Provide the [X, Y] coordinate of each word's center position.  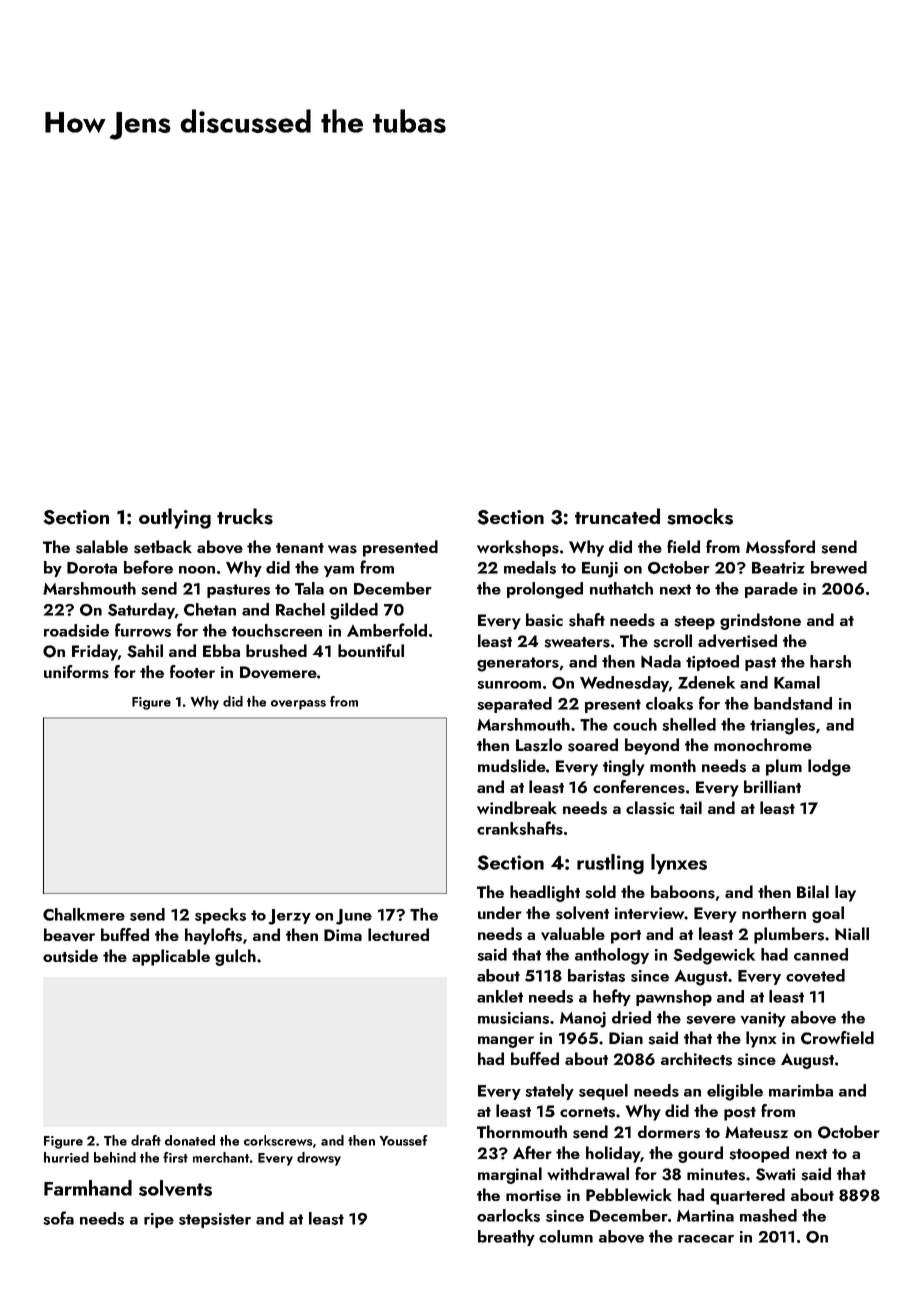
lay [845, 893]
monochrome [763, 744]
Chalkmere [84, 914]
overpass [298, 705]
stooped [759, 1154]
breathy [506, 1238]
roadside [76, 630]
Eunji [600, 570]
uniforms [76, 672]
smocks [700, 516]
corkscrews [278, 1140]
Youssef [403, 1140]
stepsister [215, 1220]
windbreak [517, 807]
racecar [706, 1239]
